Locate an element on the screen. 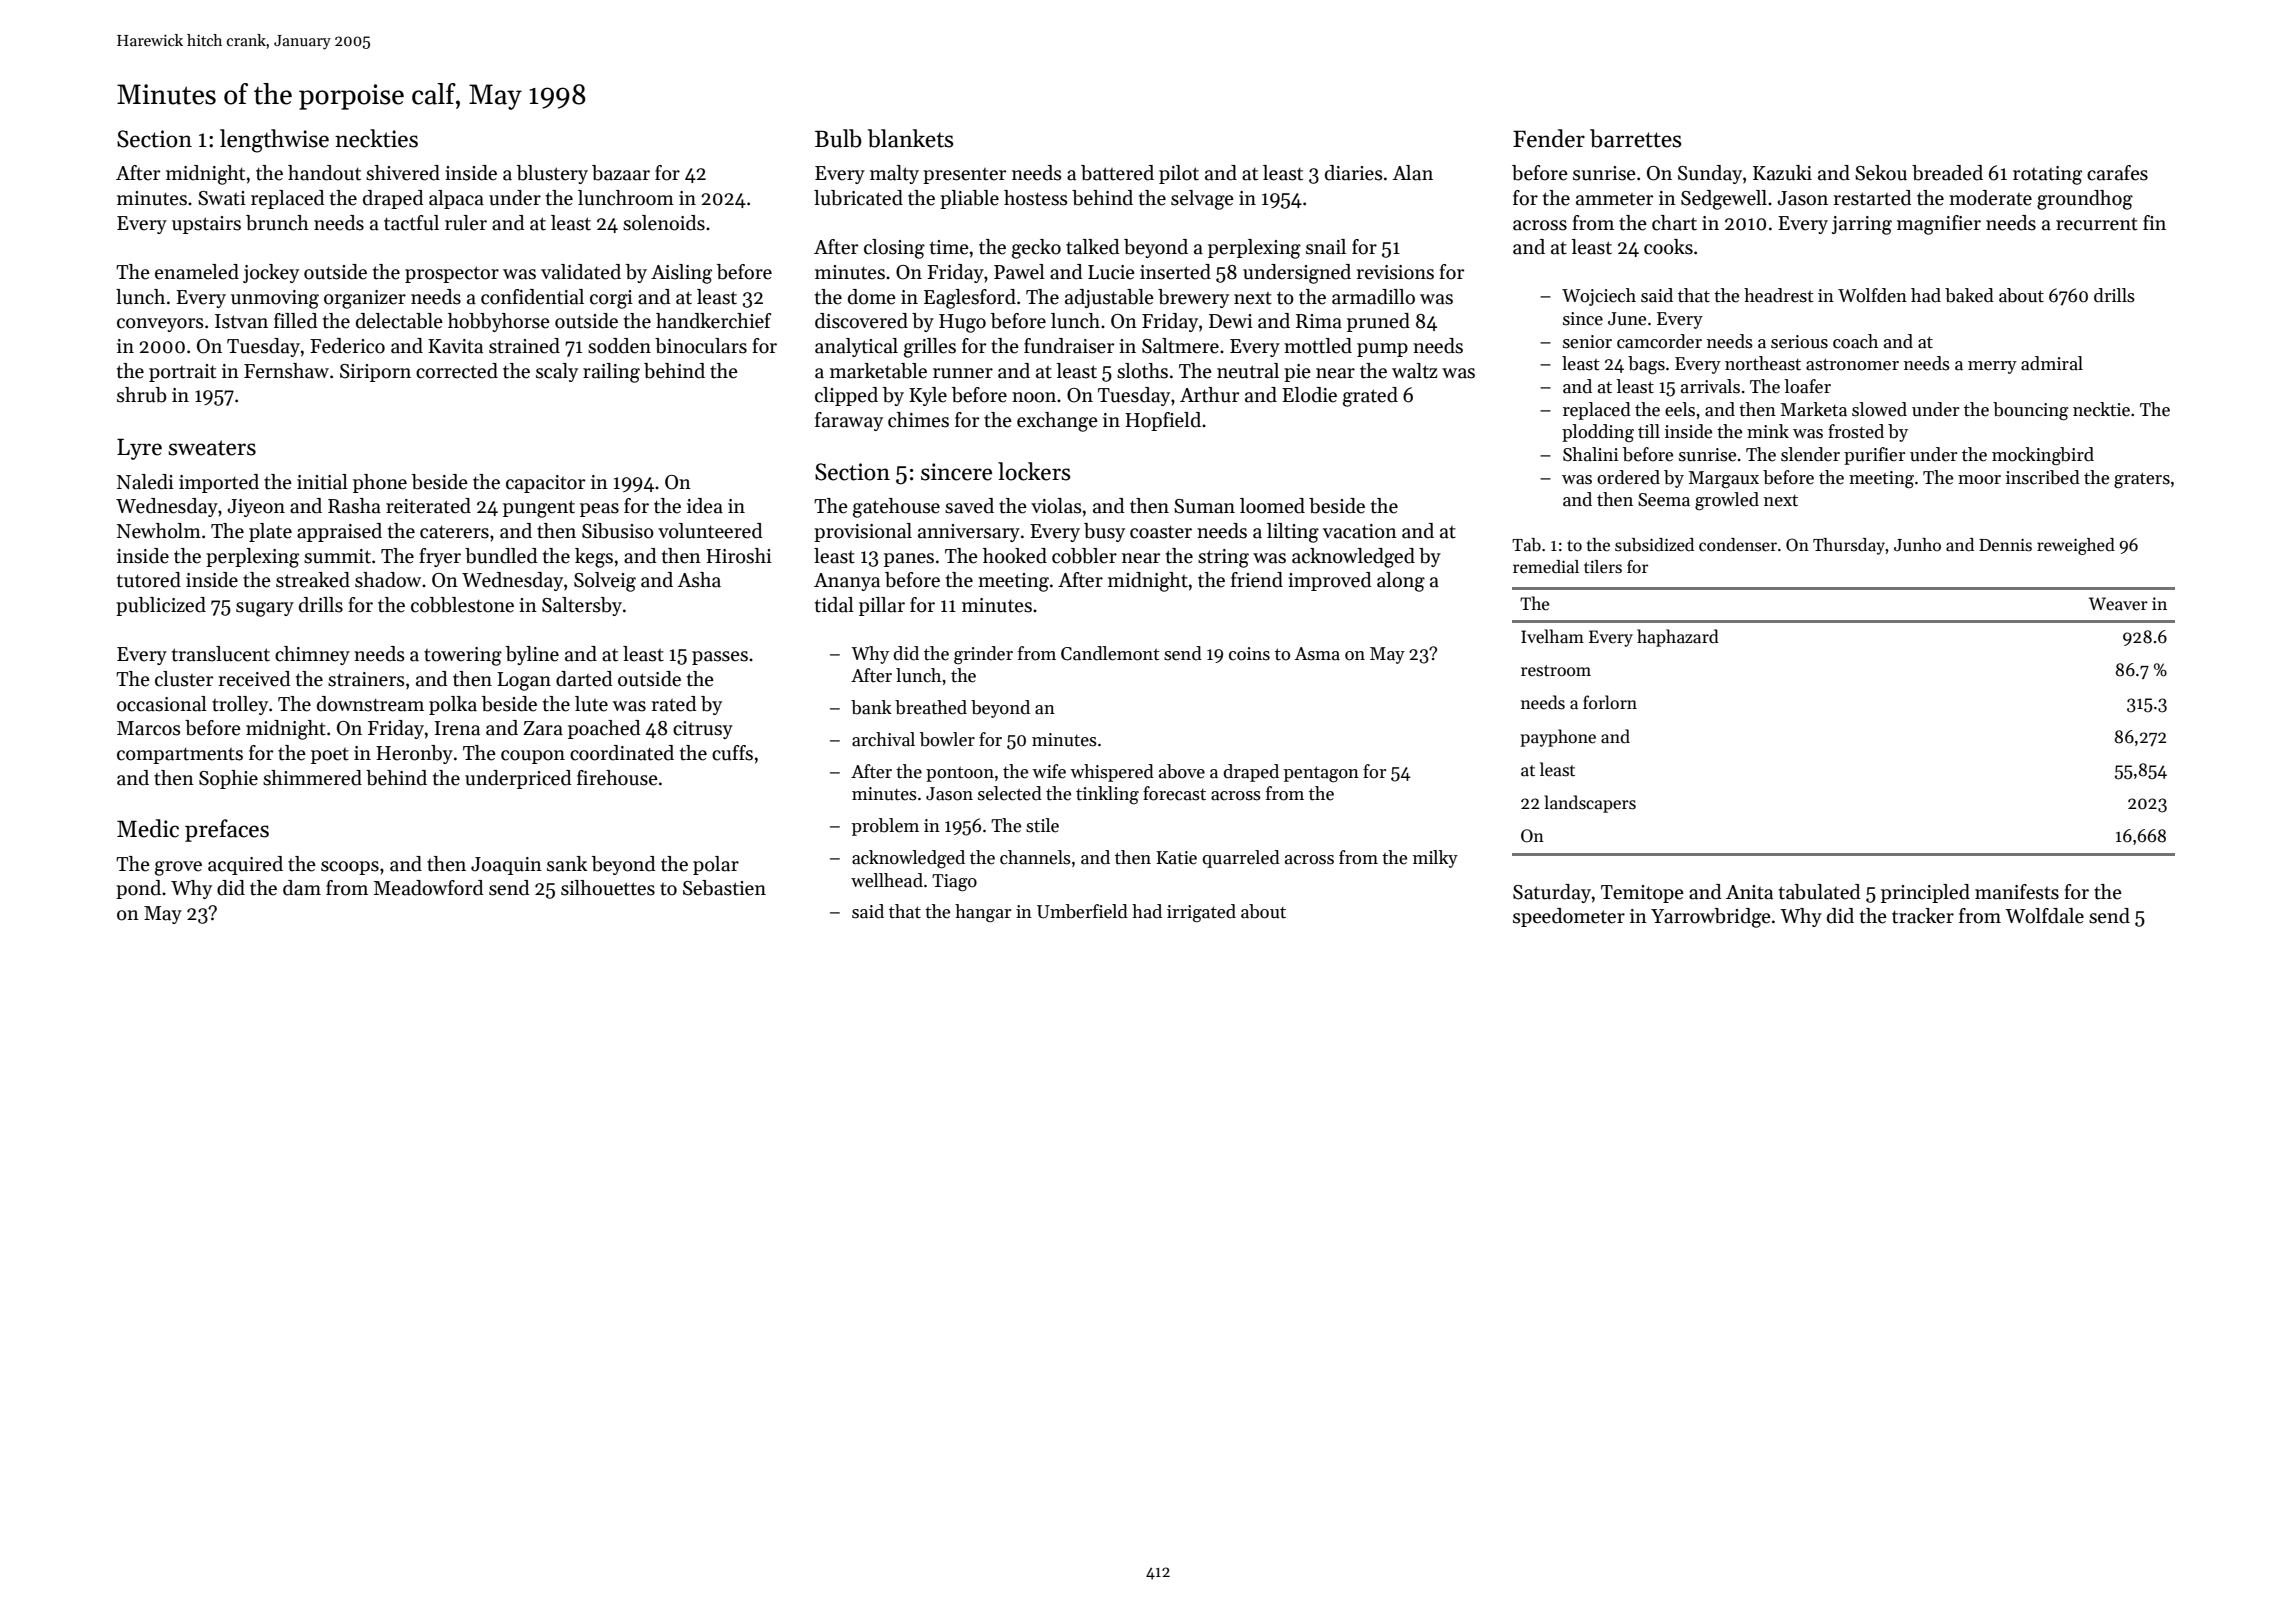 This screenshot has height=1620, width=2292. merry is located at coordinates (1992, 367).
